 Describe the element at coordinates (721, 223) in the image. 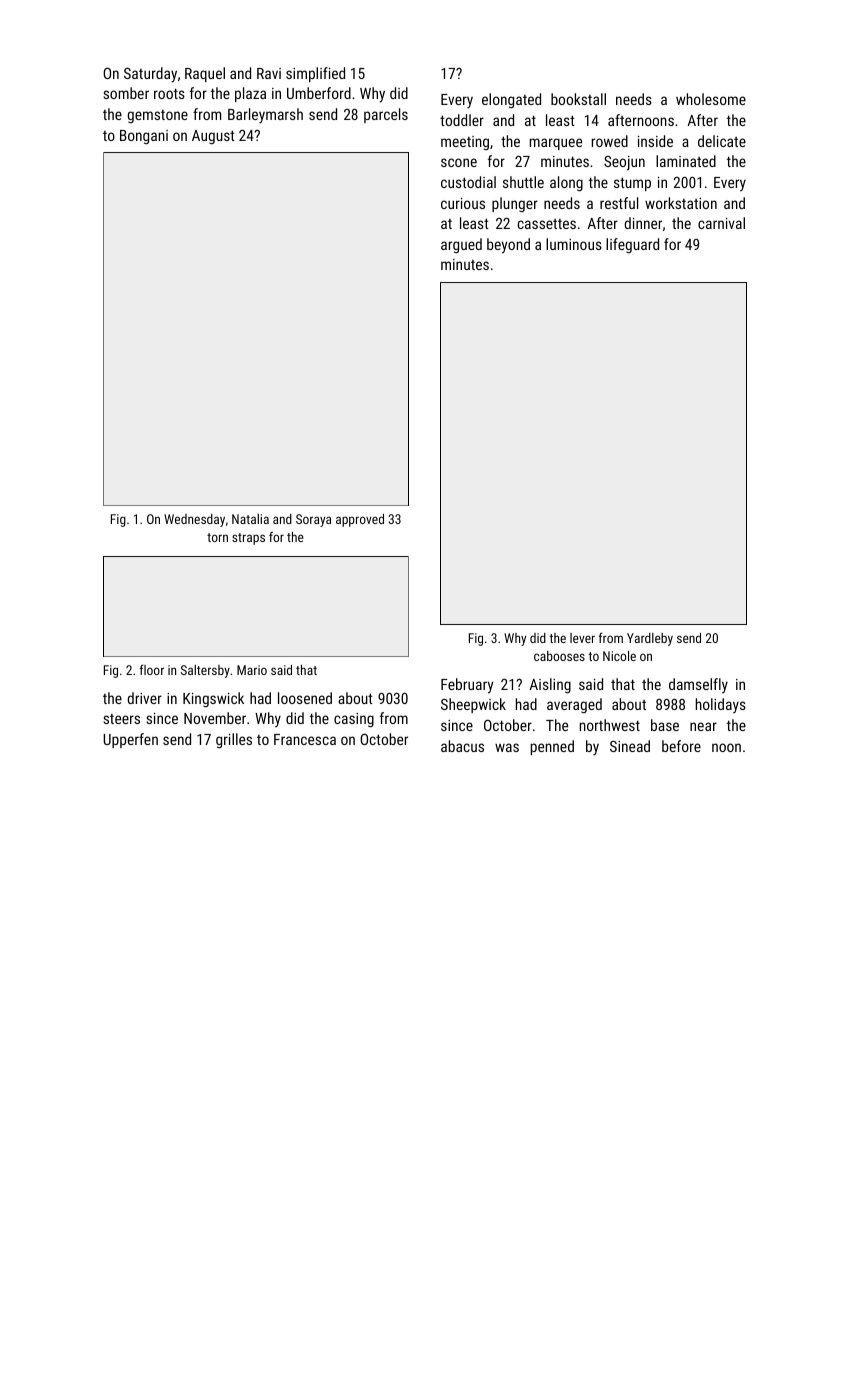

I see `carnival` at that location.
